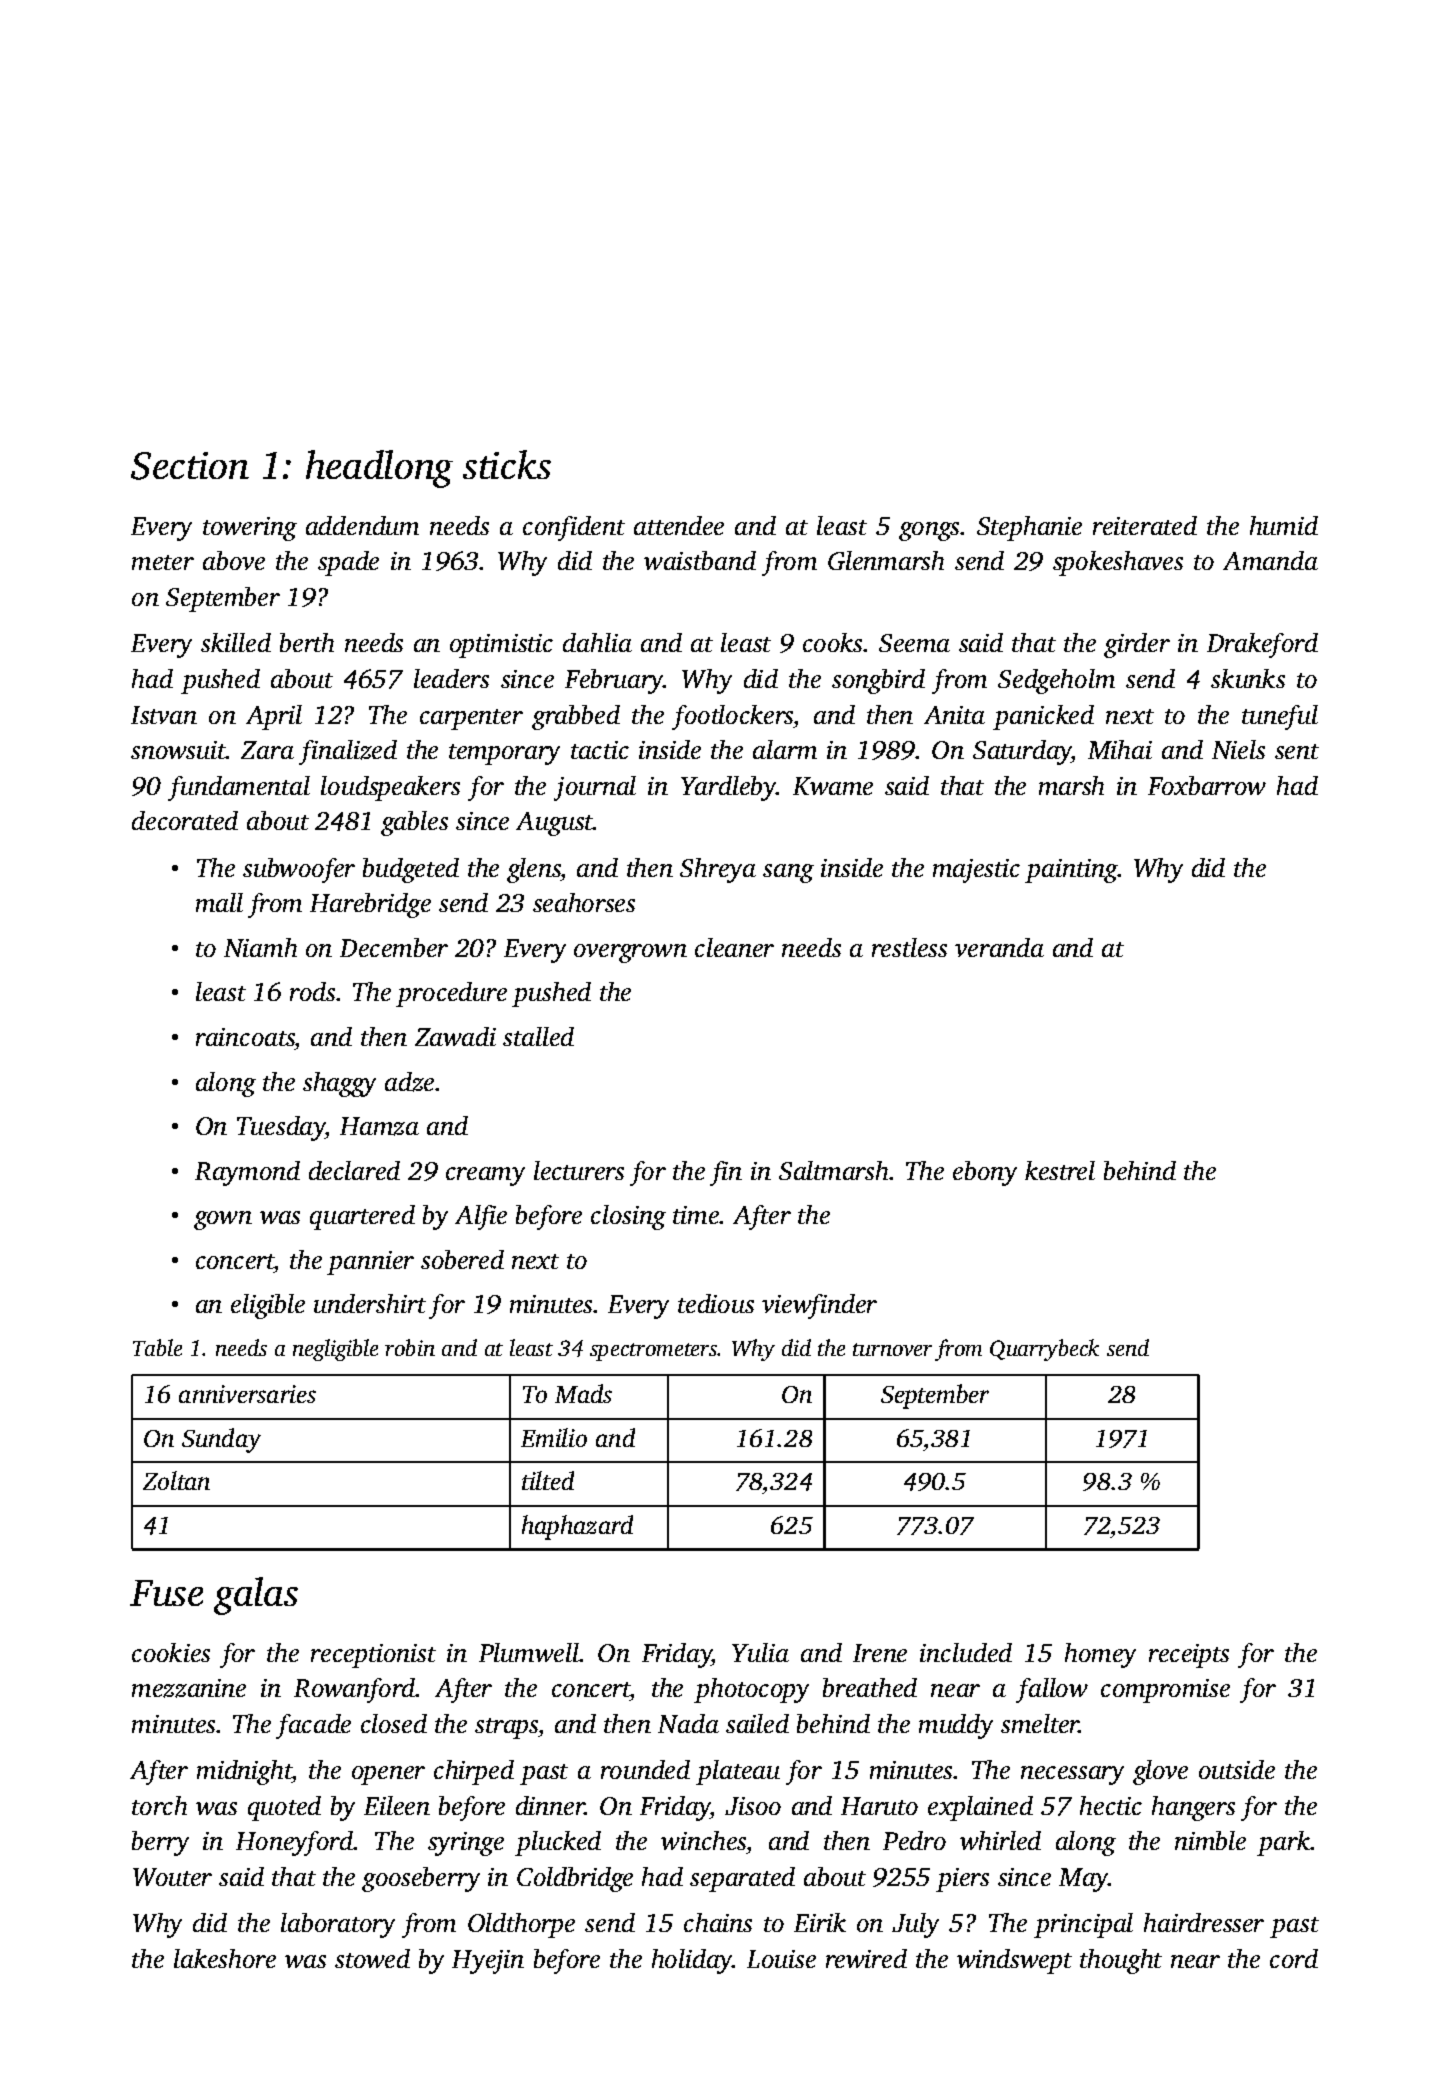 Image resolution: width=1450 pixels, height=2100 pixels. I want to click on stowed, so click(372, 1958).
